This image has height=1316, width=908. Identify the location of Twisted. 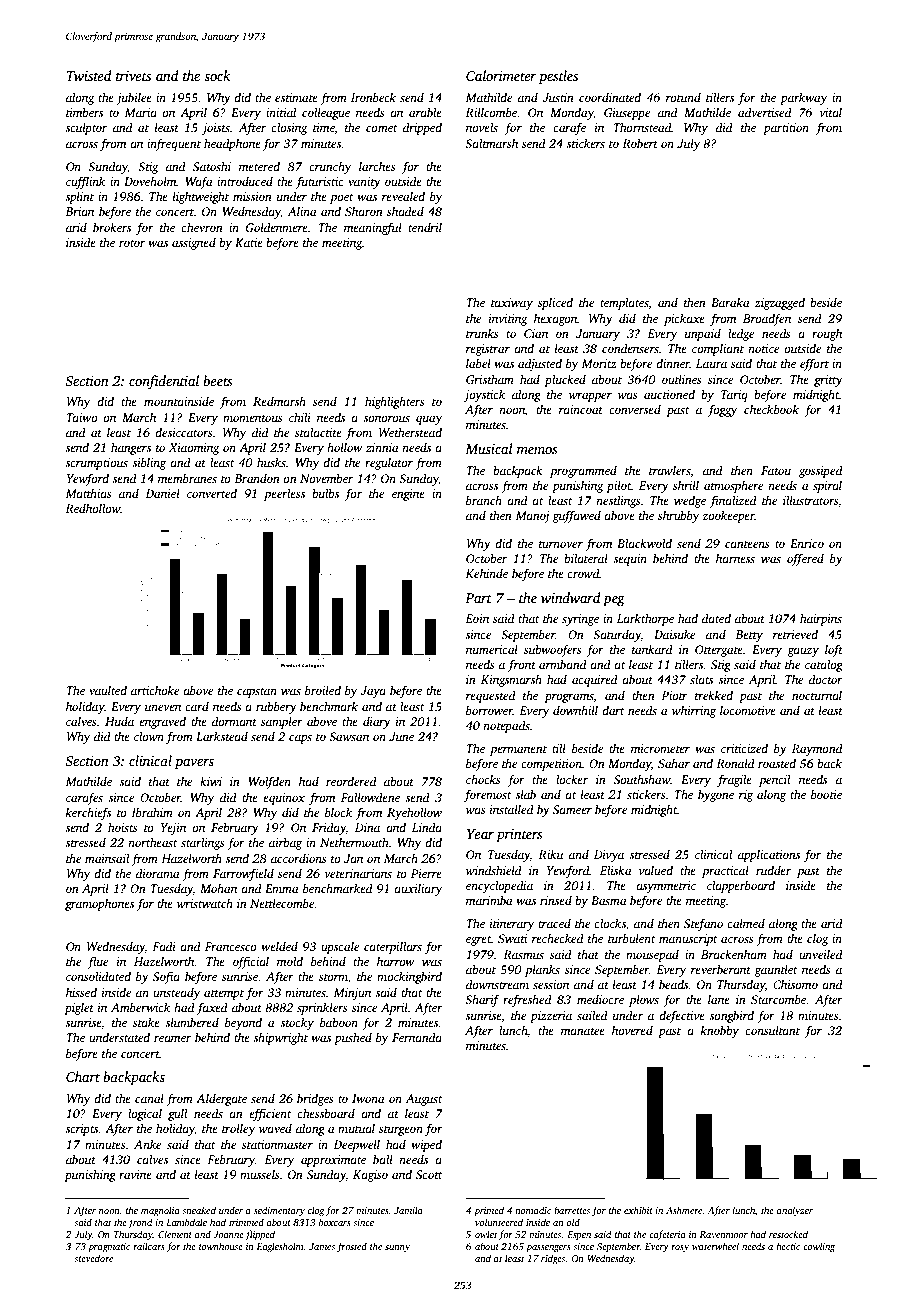
(88, 75).
